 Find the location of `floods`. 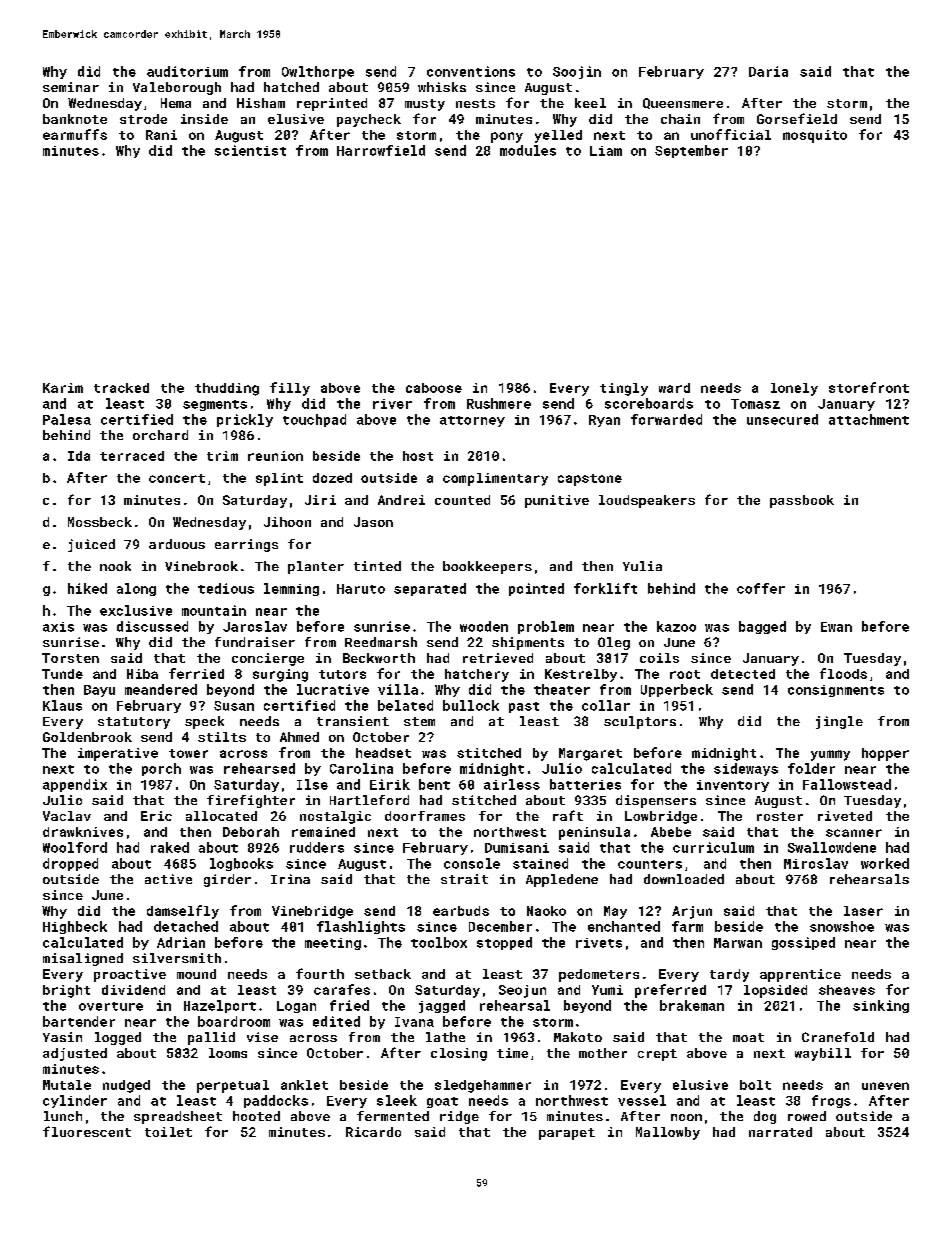

floods is located at coordinates (843, 673).
